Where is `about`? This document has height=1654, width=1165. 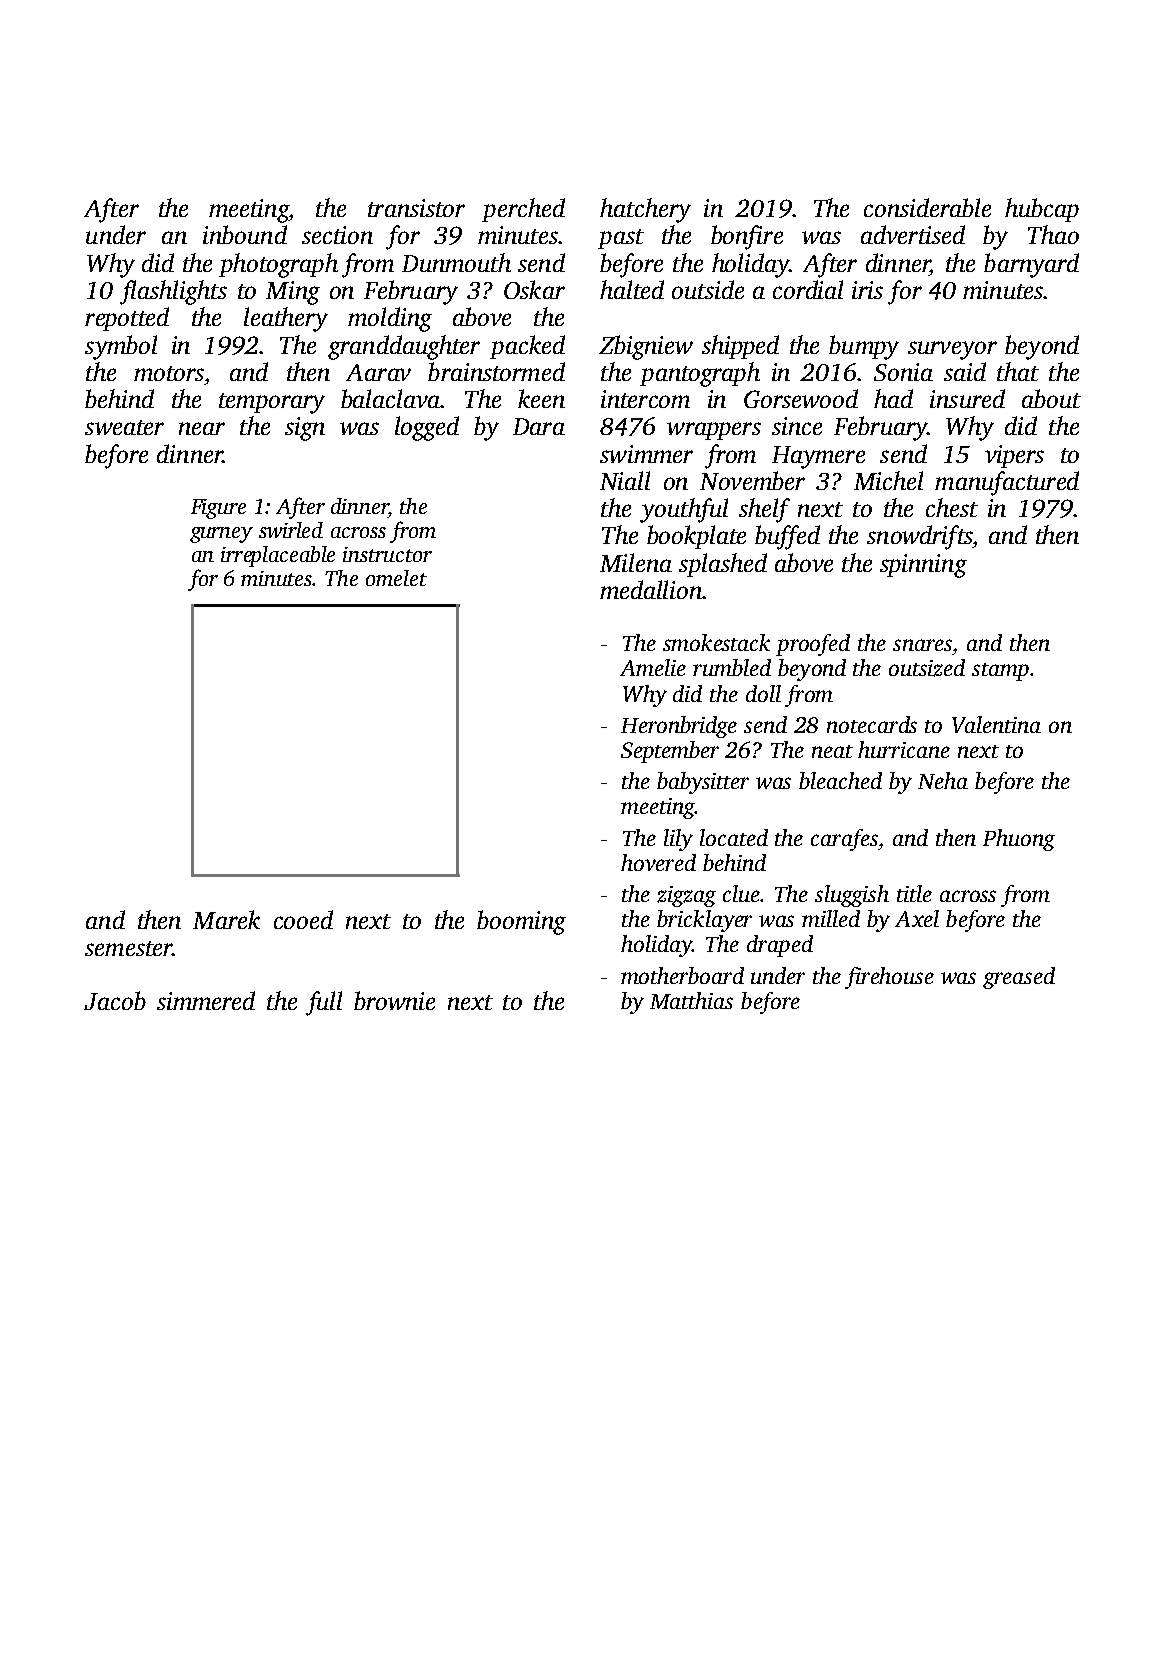 about is located at coordinates (1051, 398).
